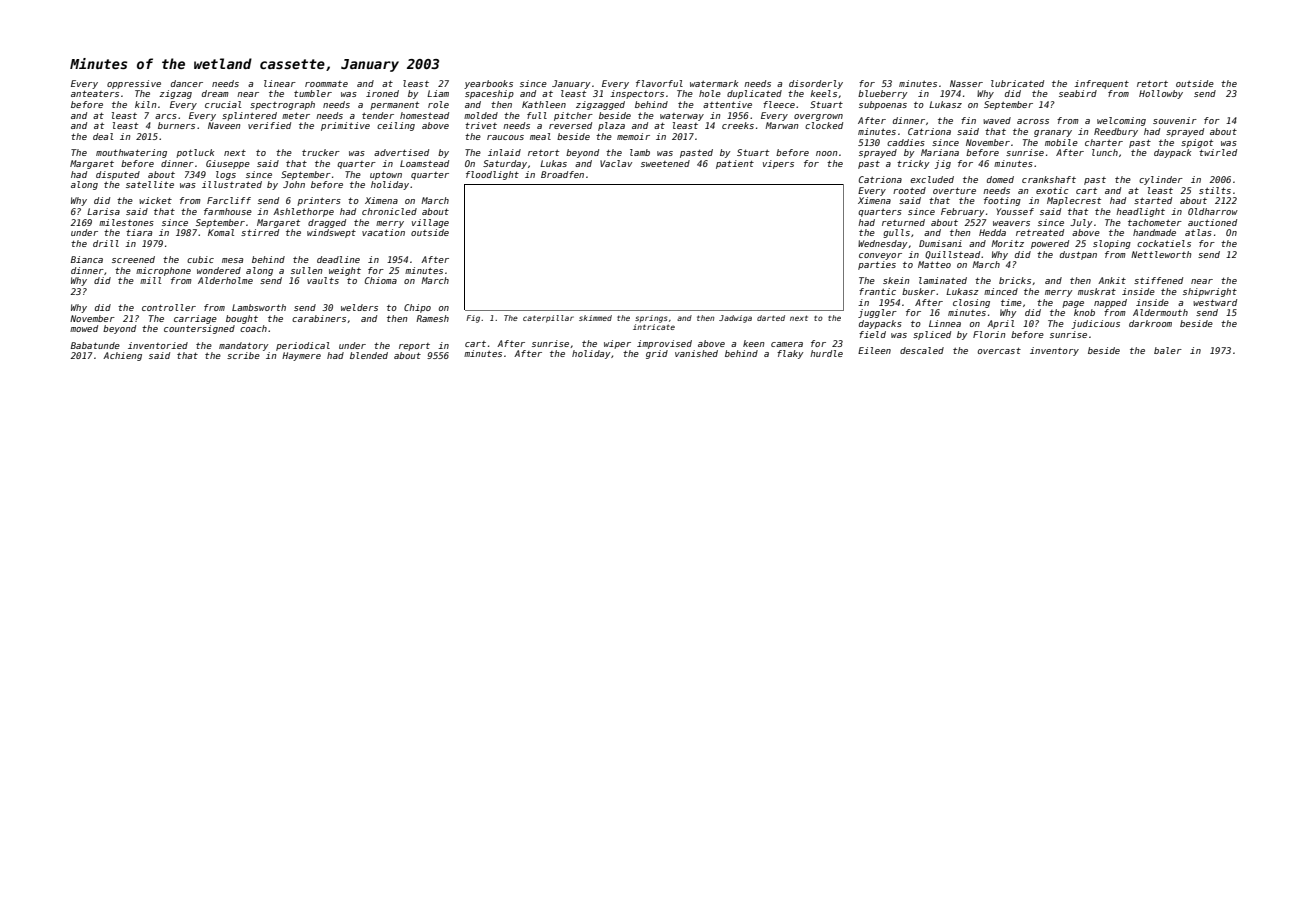 The image size is (1308, 924). I want to click on fleece, so click(779, 104).
